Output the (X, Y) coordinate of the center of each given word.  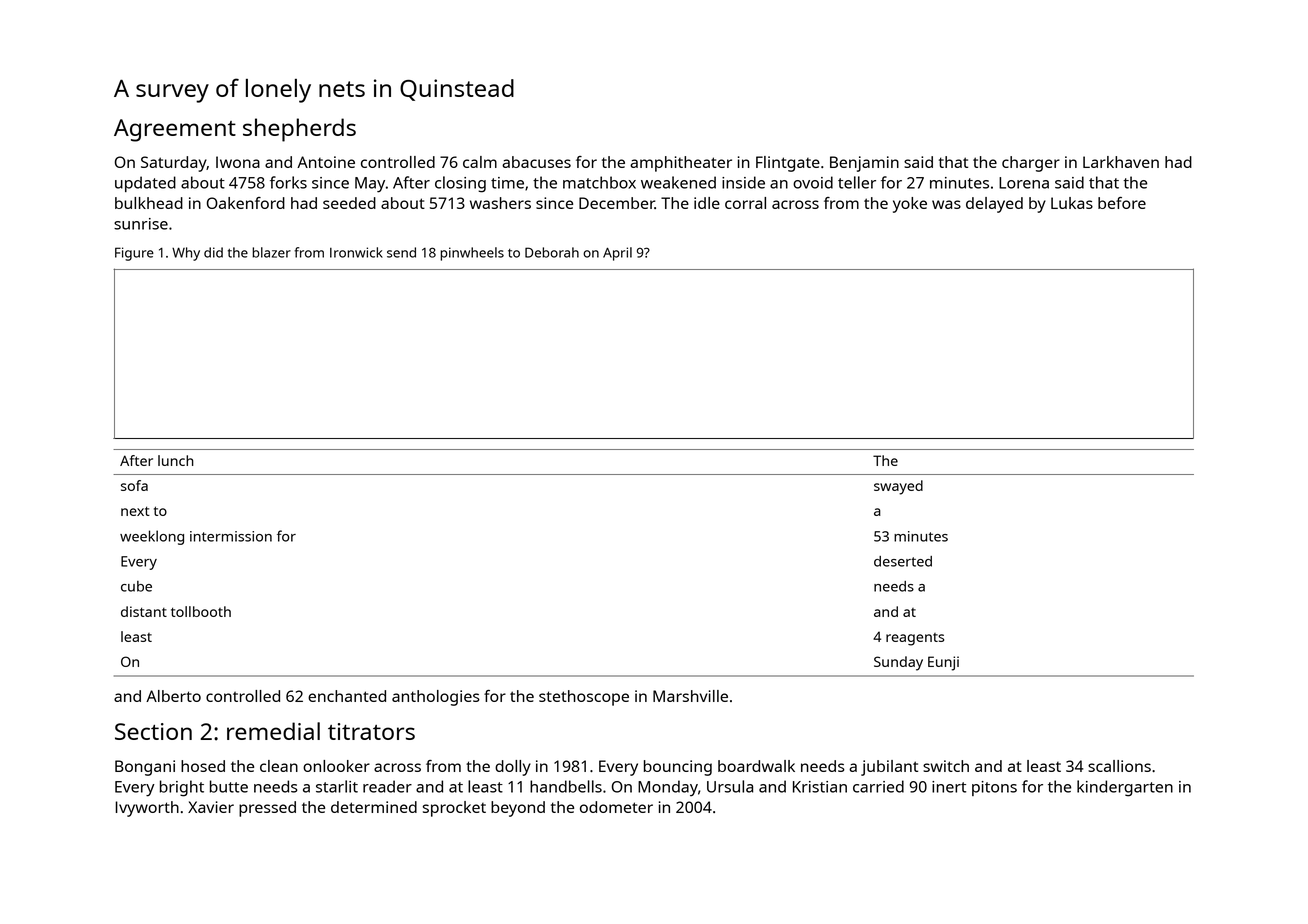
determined (374, 807)
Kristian (820, 787)
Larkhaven (1121, 162)
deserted (903, 561)
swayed (898, 487)
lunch (176, 460)
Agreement (175, 130)
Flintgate (788, 164)
